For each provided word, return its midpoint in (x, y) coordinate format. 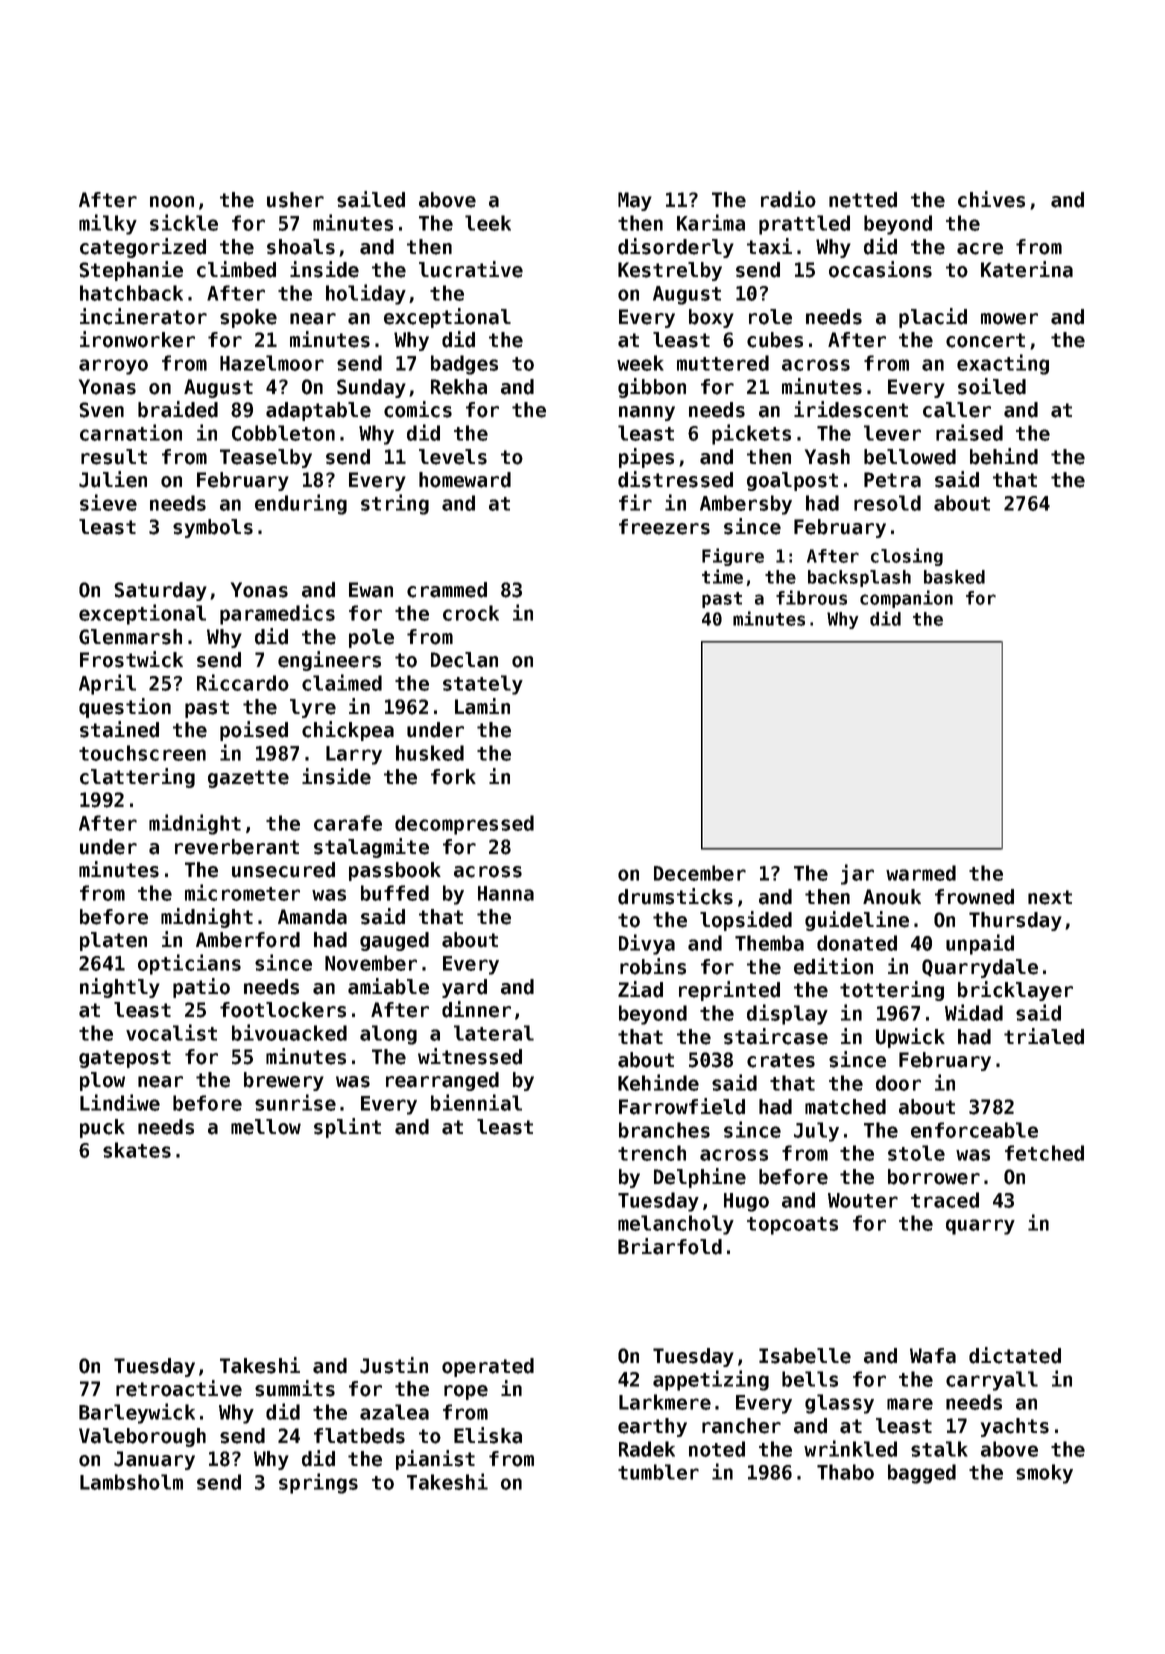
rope (466, 1392)
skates (137, 1150)
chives (991, 199)
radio (788, 199)
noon (172, 202)
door (898, 1083)
